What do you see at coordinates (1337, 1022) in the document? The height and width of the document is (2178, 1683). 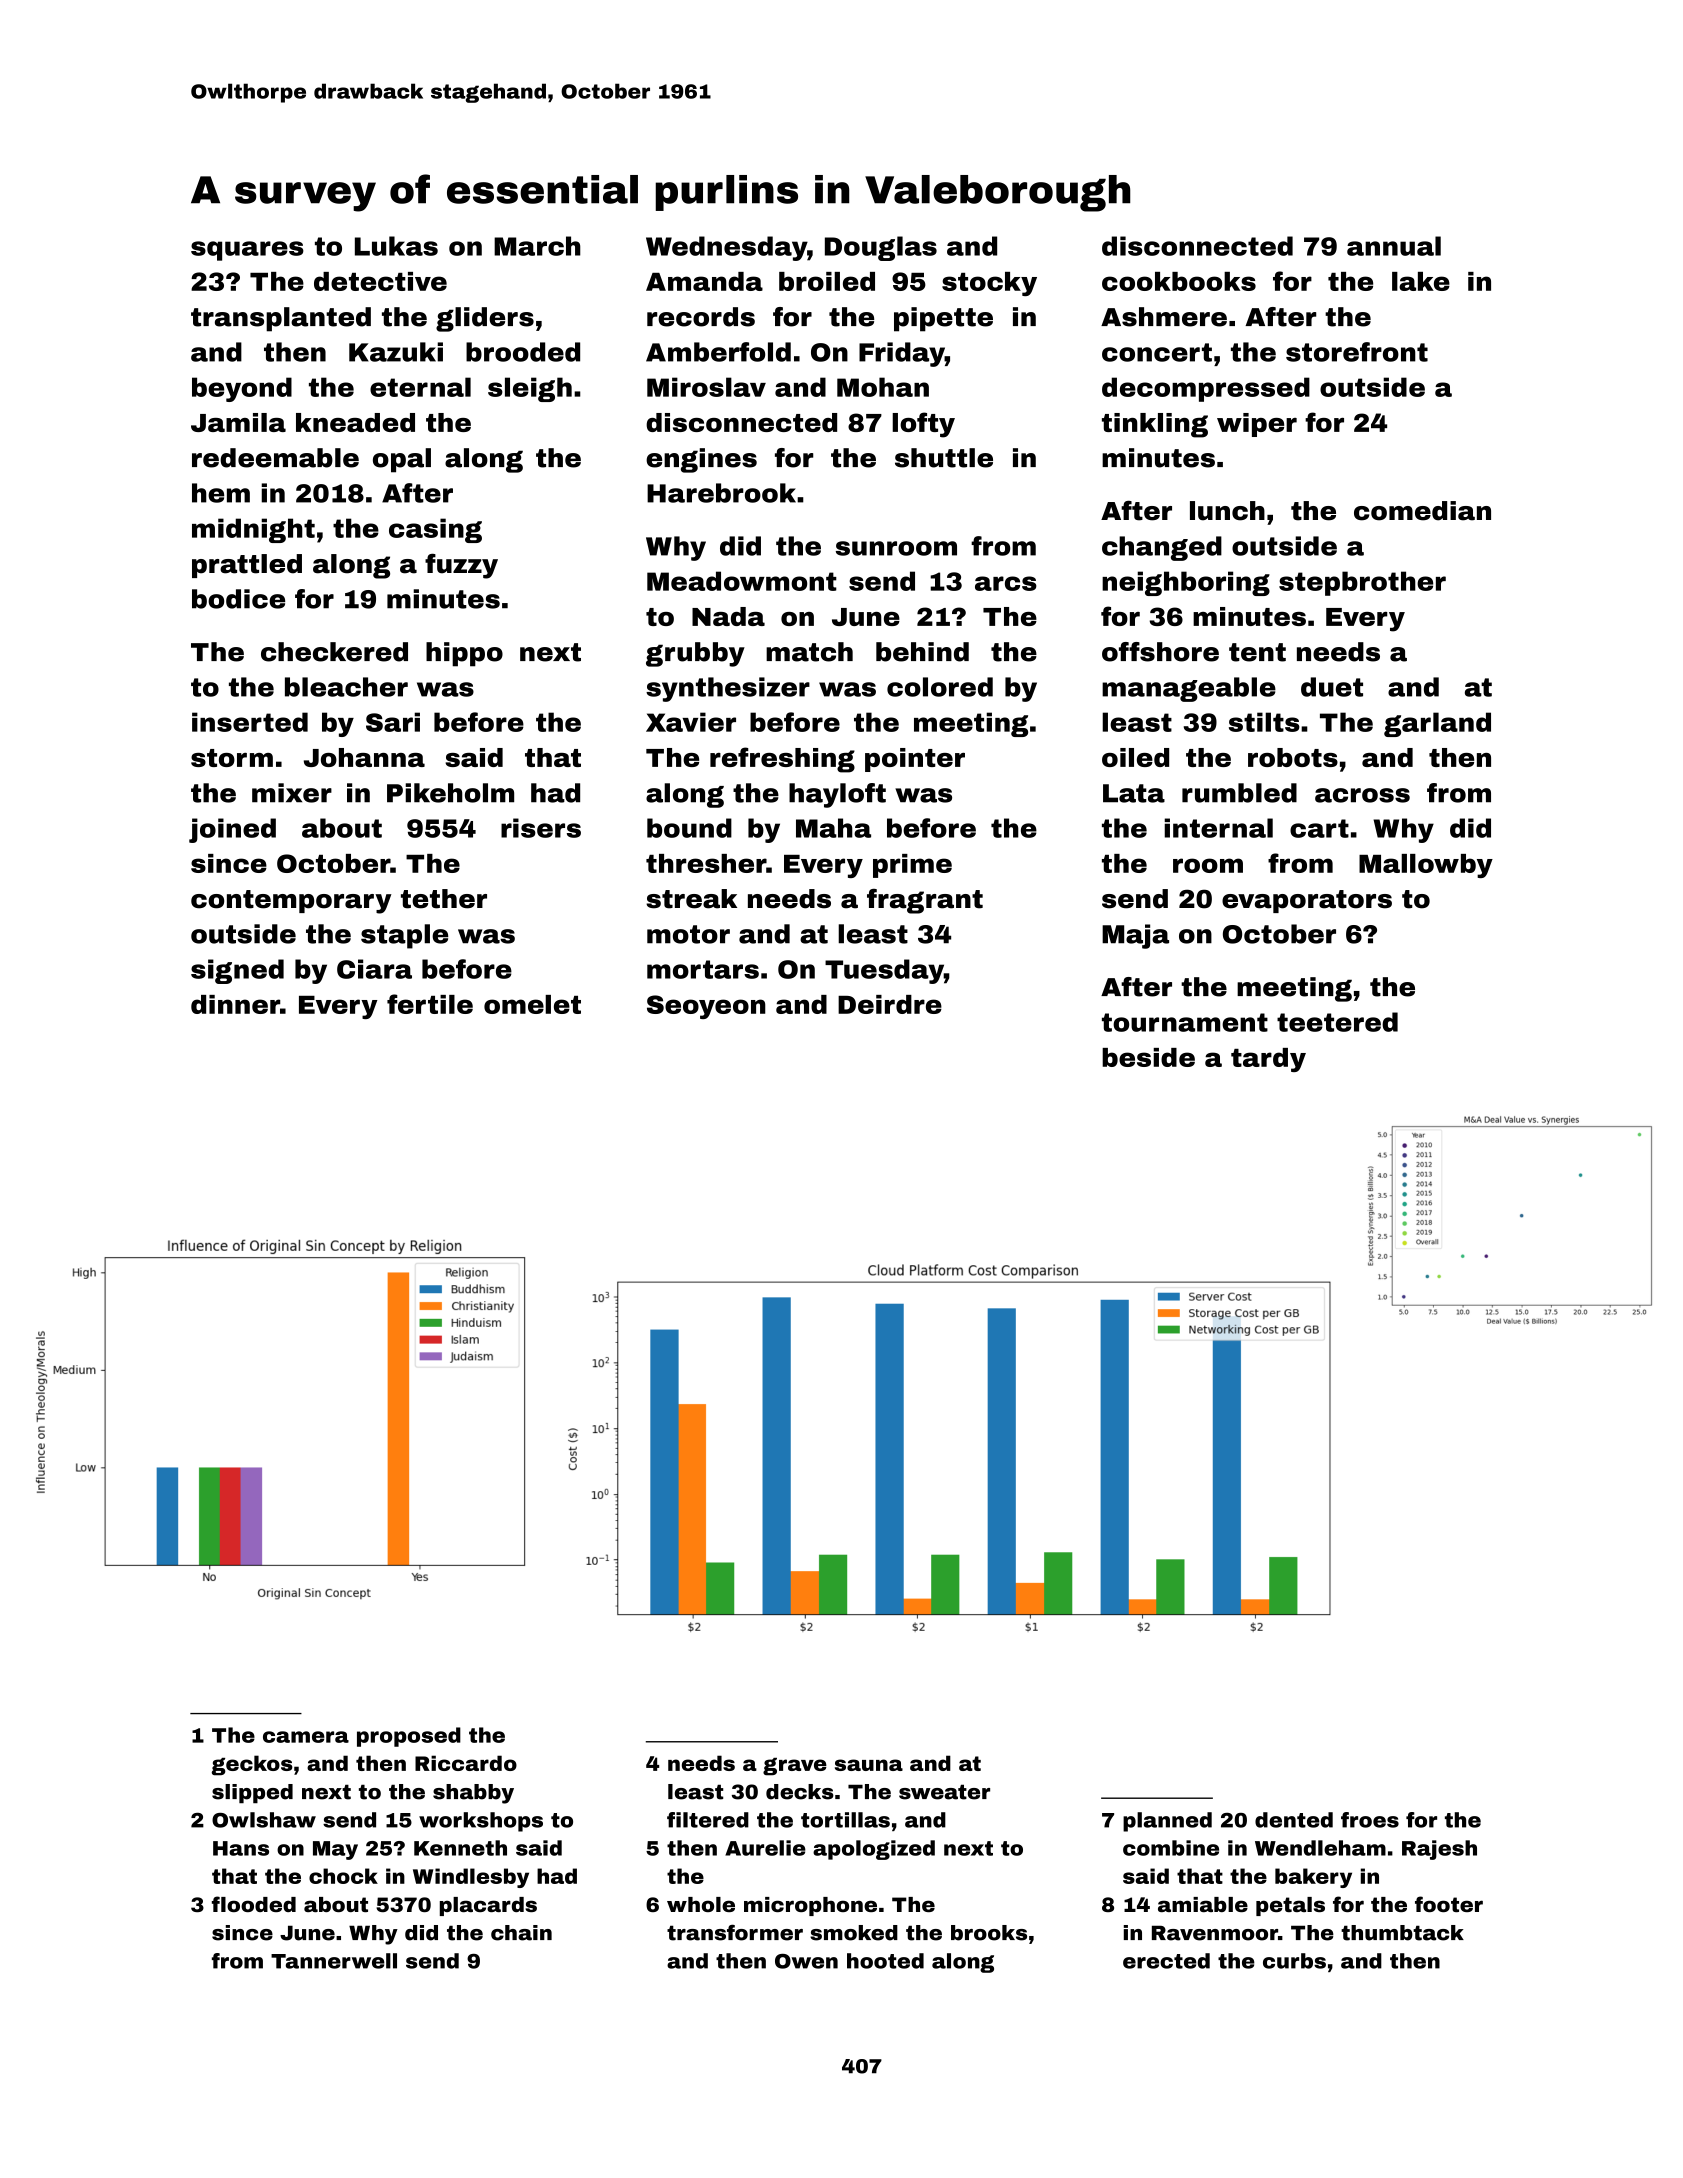 I see `teetered` at bounding box center [1337, 1022].
